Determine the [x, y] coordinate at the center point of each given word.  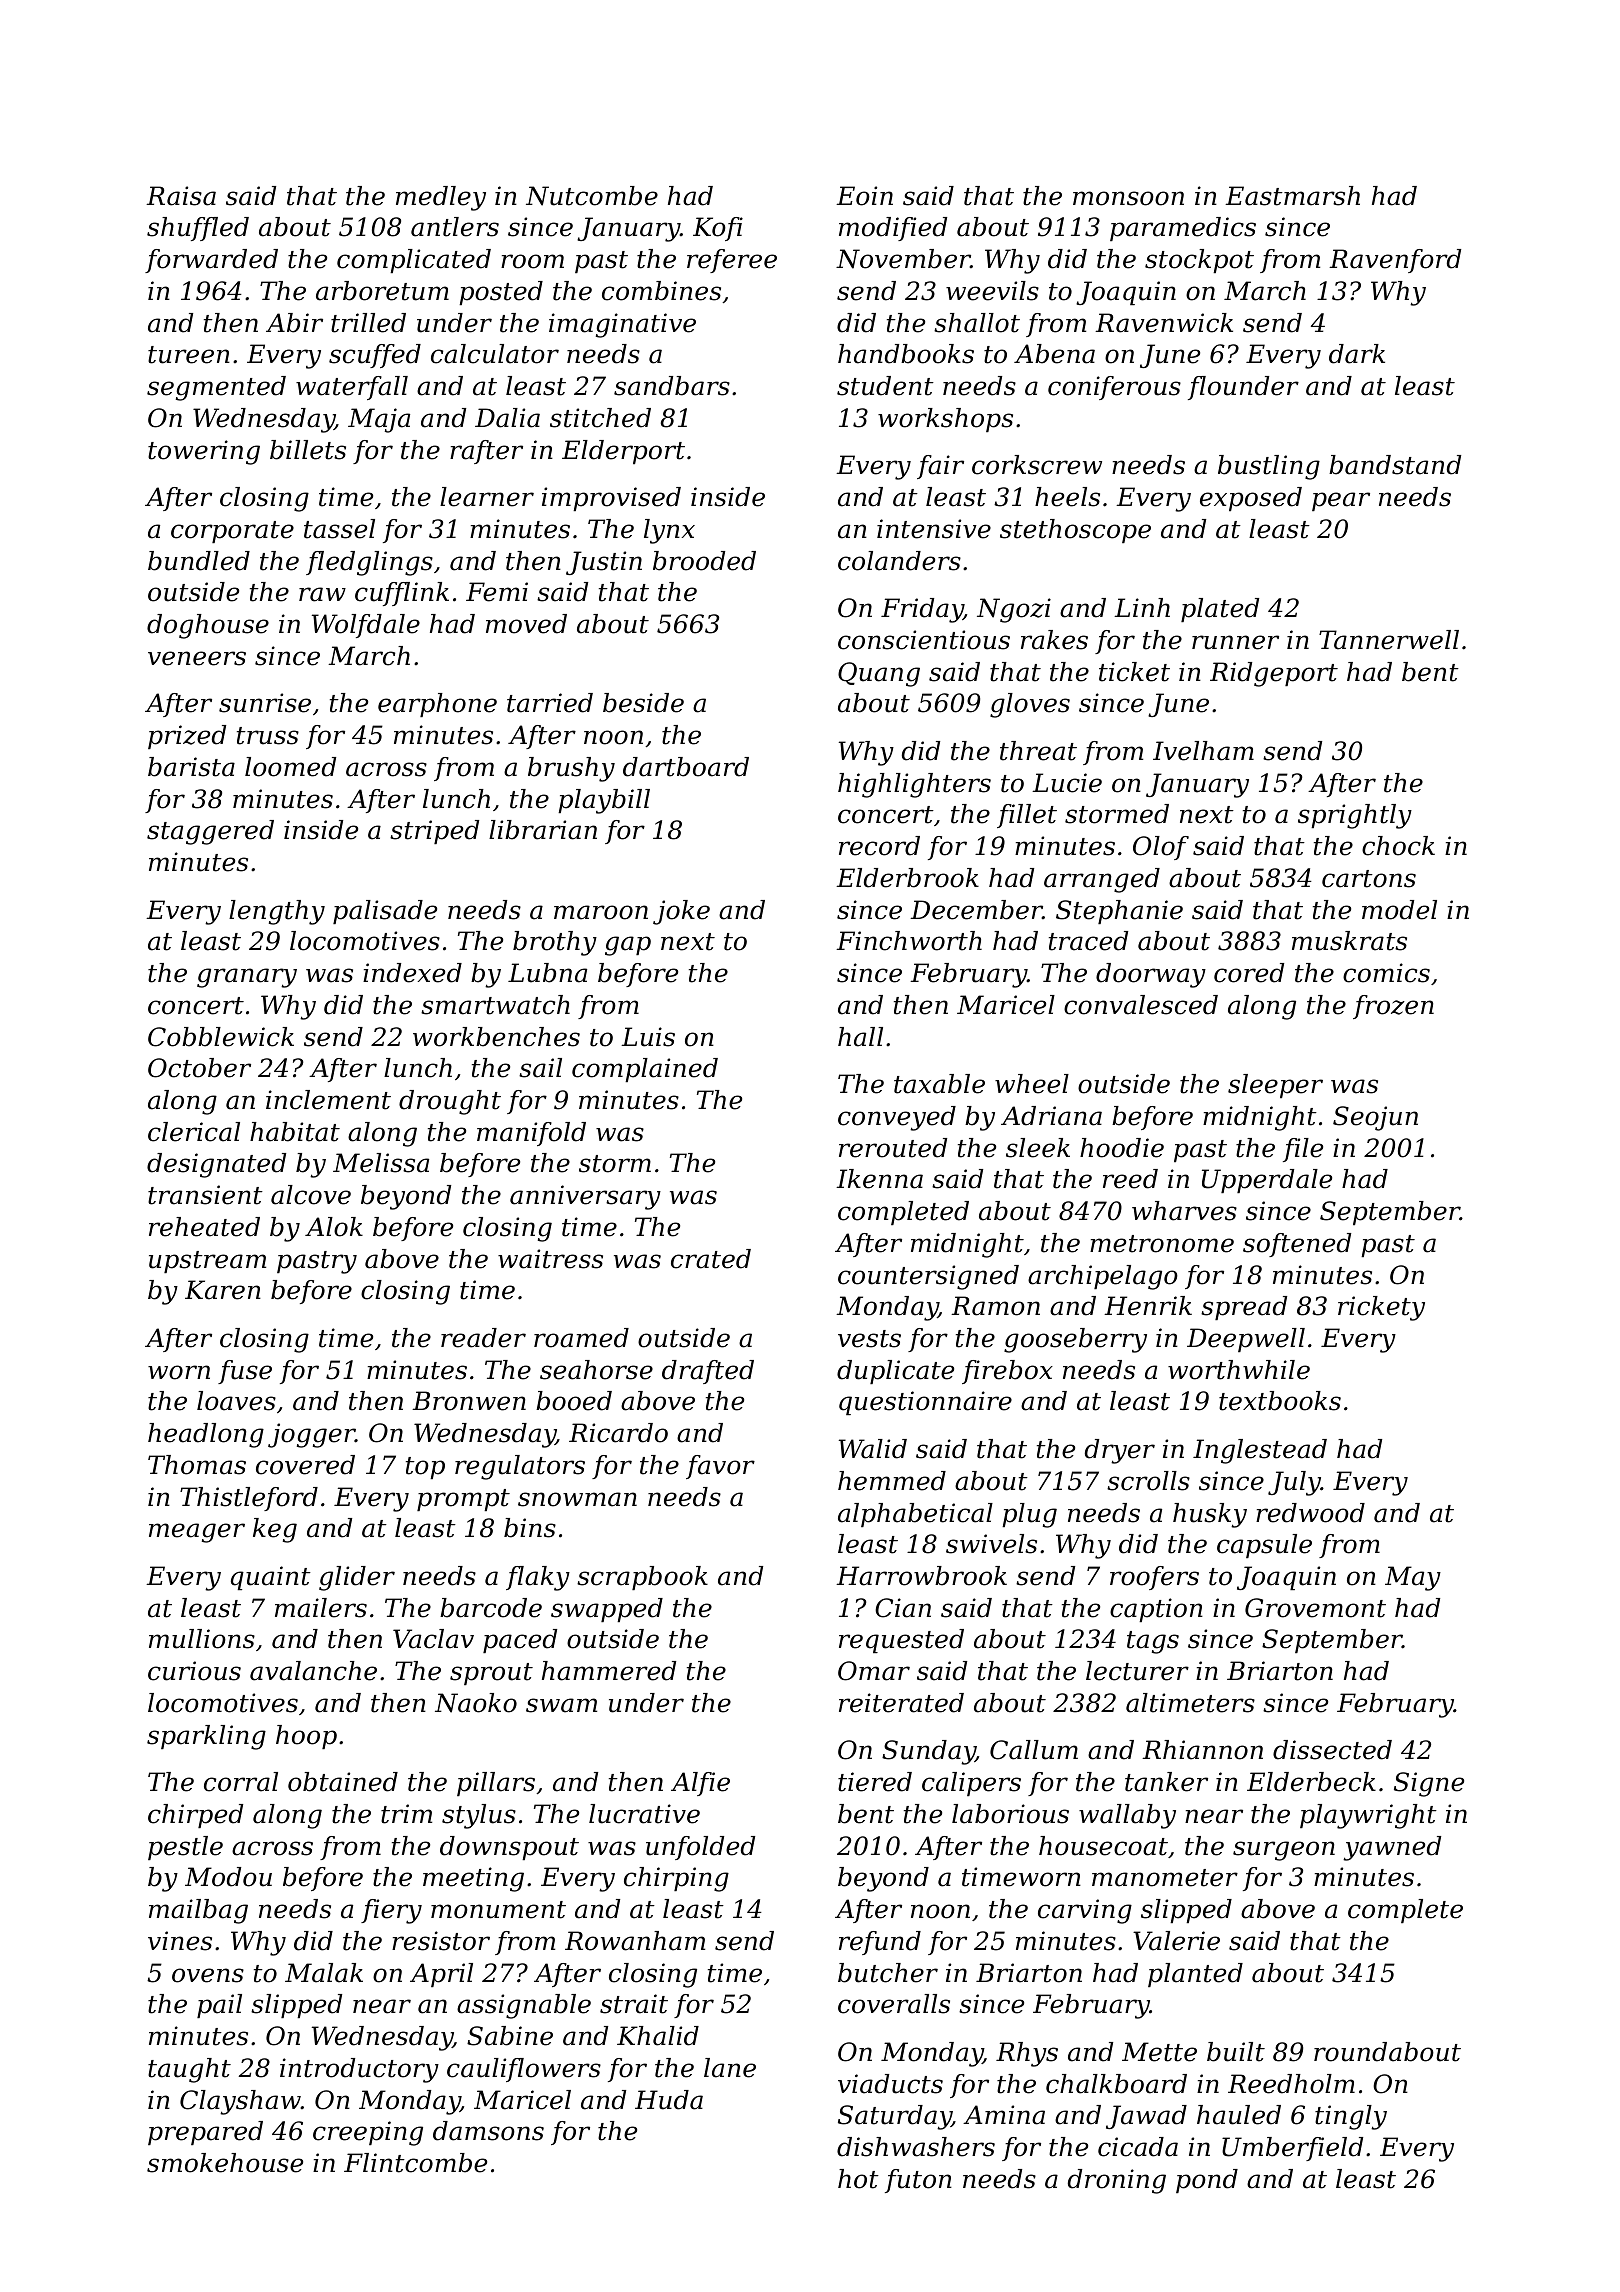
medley [441, 198]
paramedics [1183, 229]
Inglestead [1260, 1451]
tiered [875, 1782]
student [885, 386]
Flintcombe [415, 2163]
